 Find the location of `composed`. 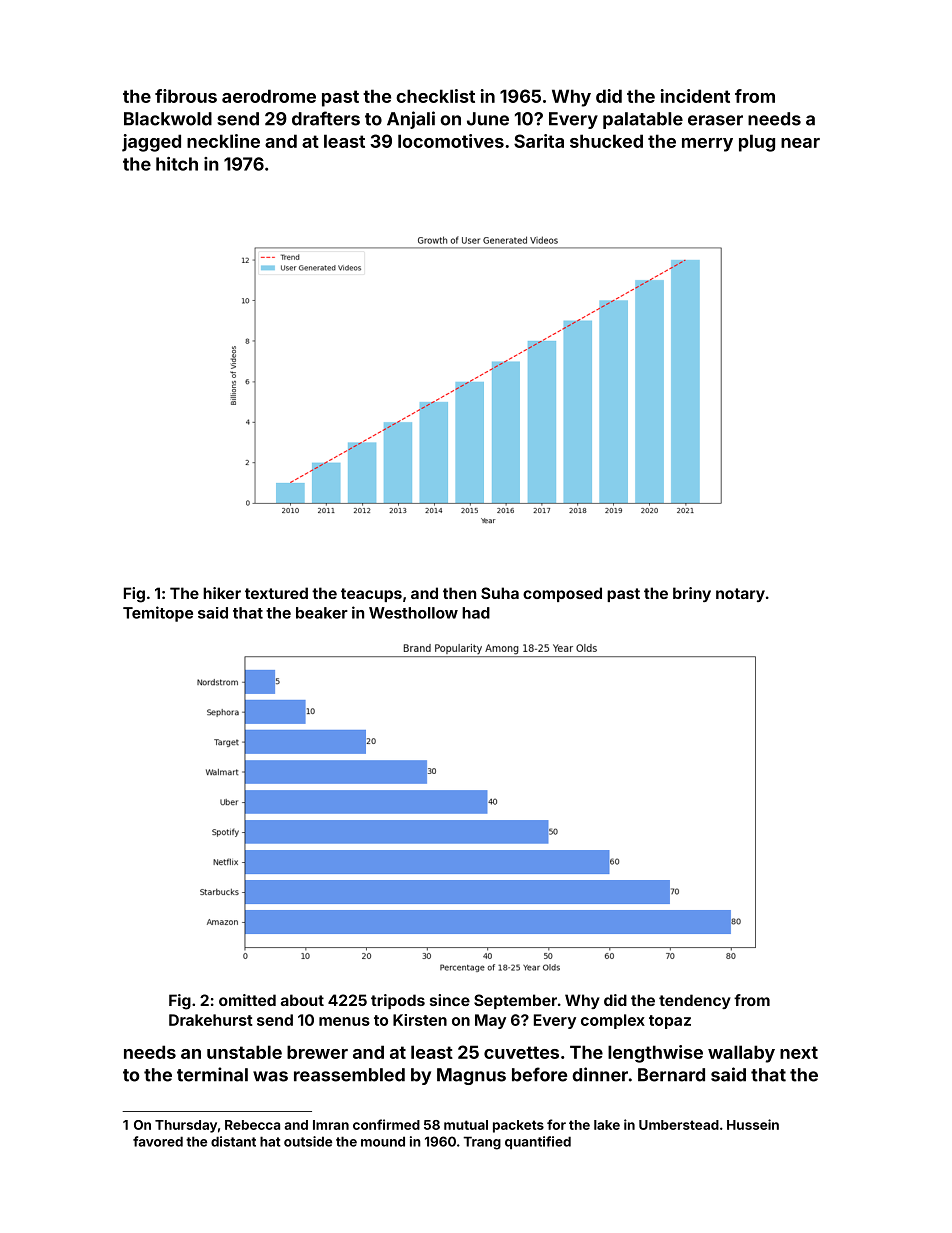

composed is located at coordinates (562, 594).
